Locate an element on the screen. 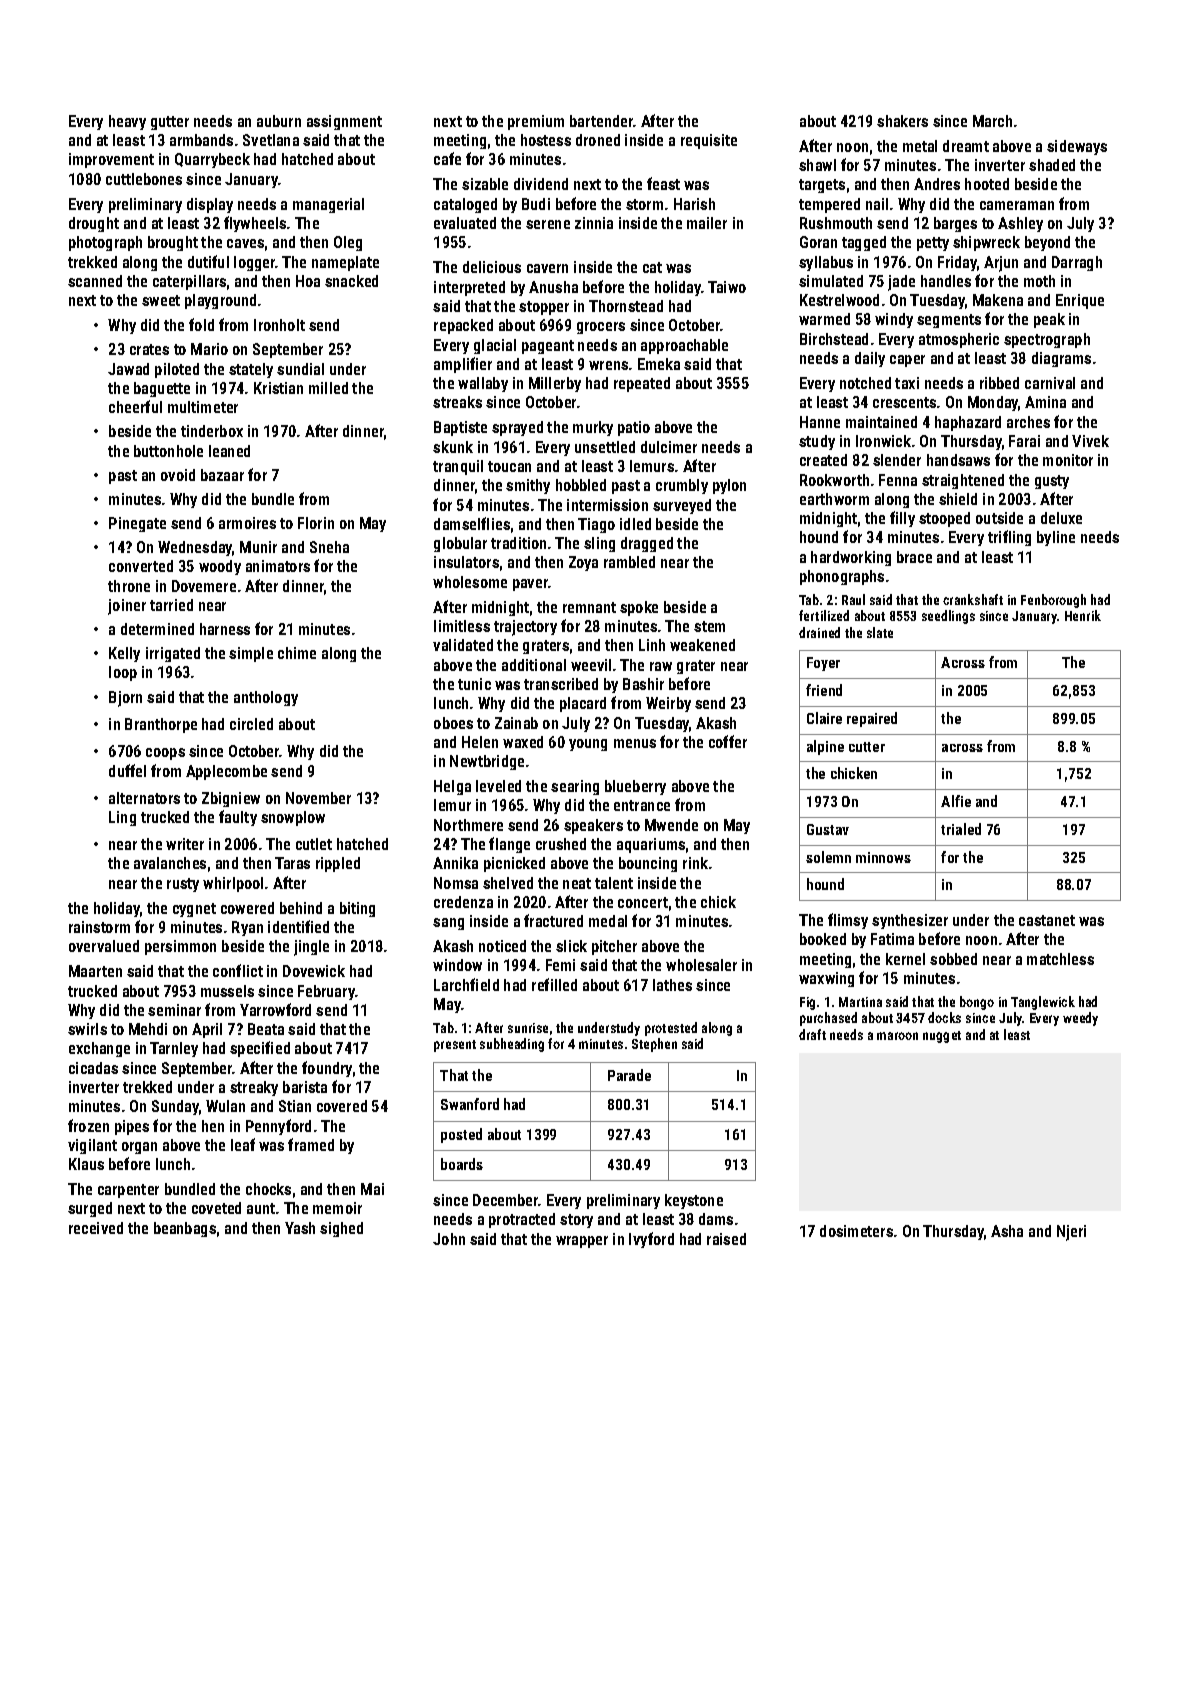  woody is located at coordinates (220, 567).
